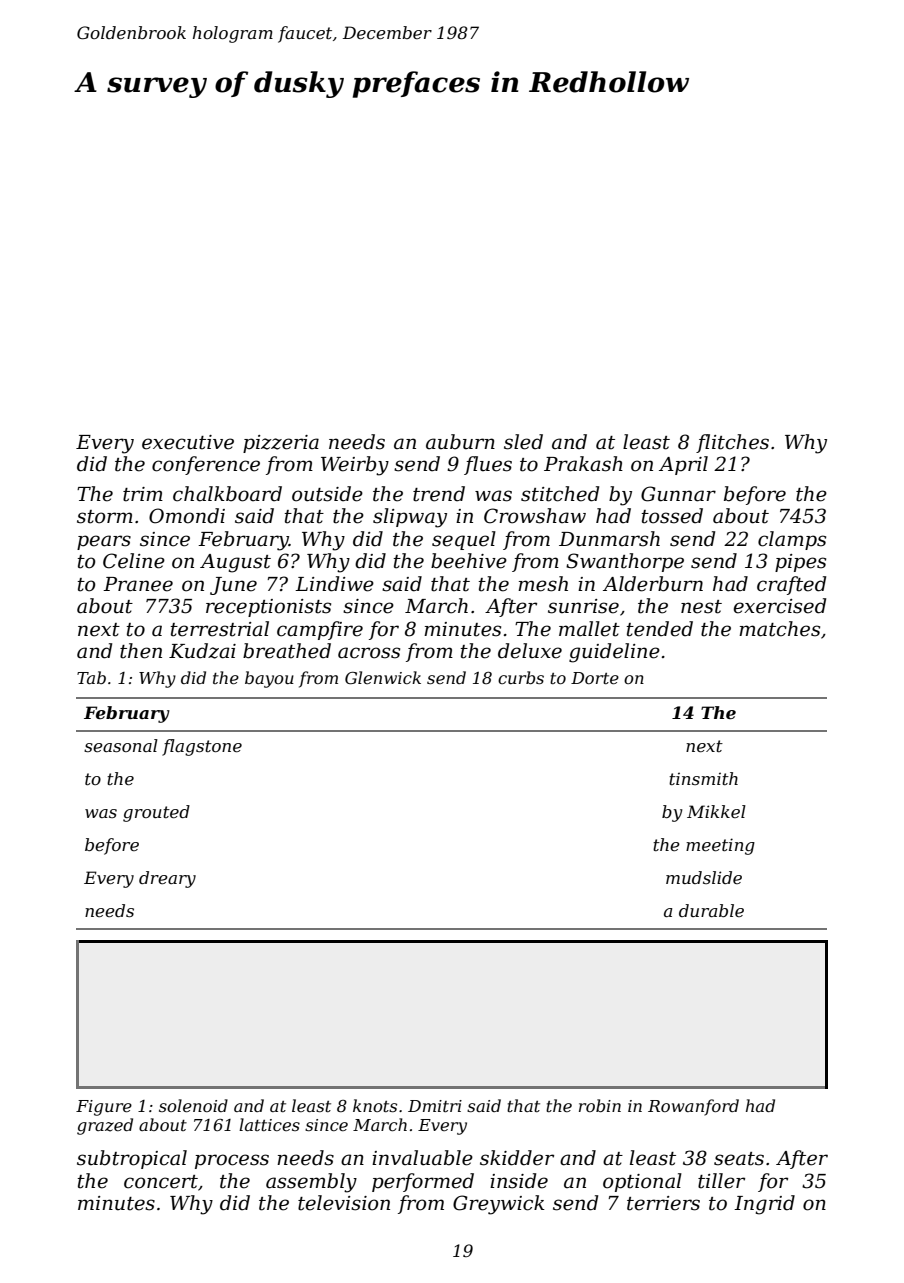 The height and width of the page is (1283, 904). Describe the element at coordinates (167, 879) in the page. I see `dreary` at that location.
